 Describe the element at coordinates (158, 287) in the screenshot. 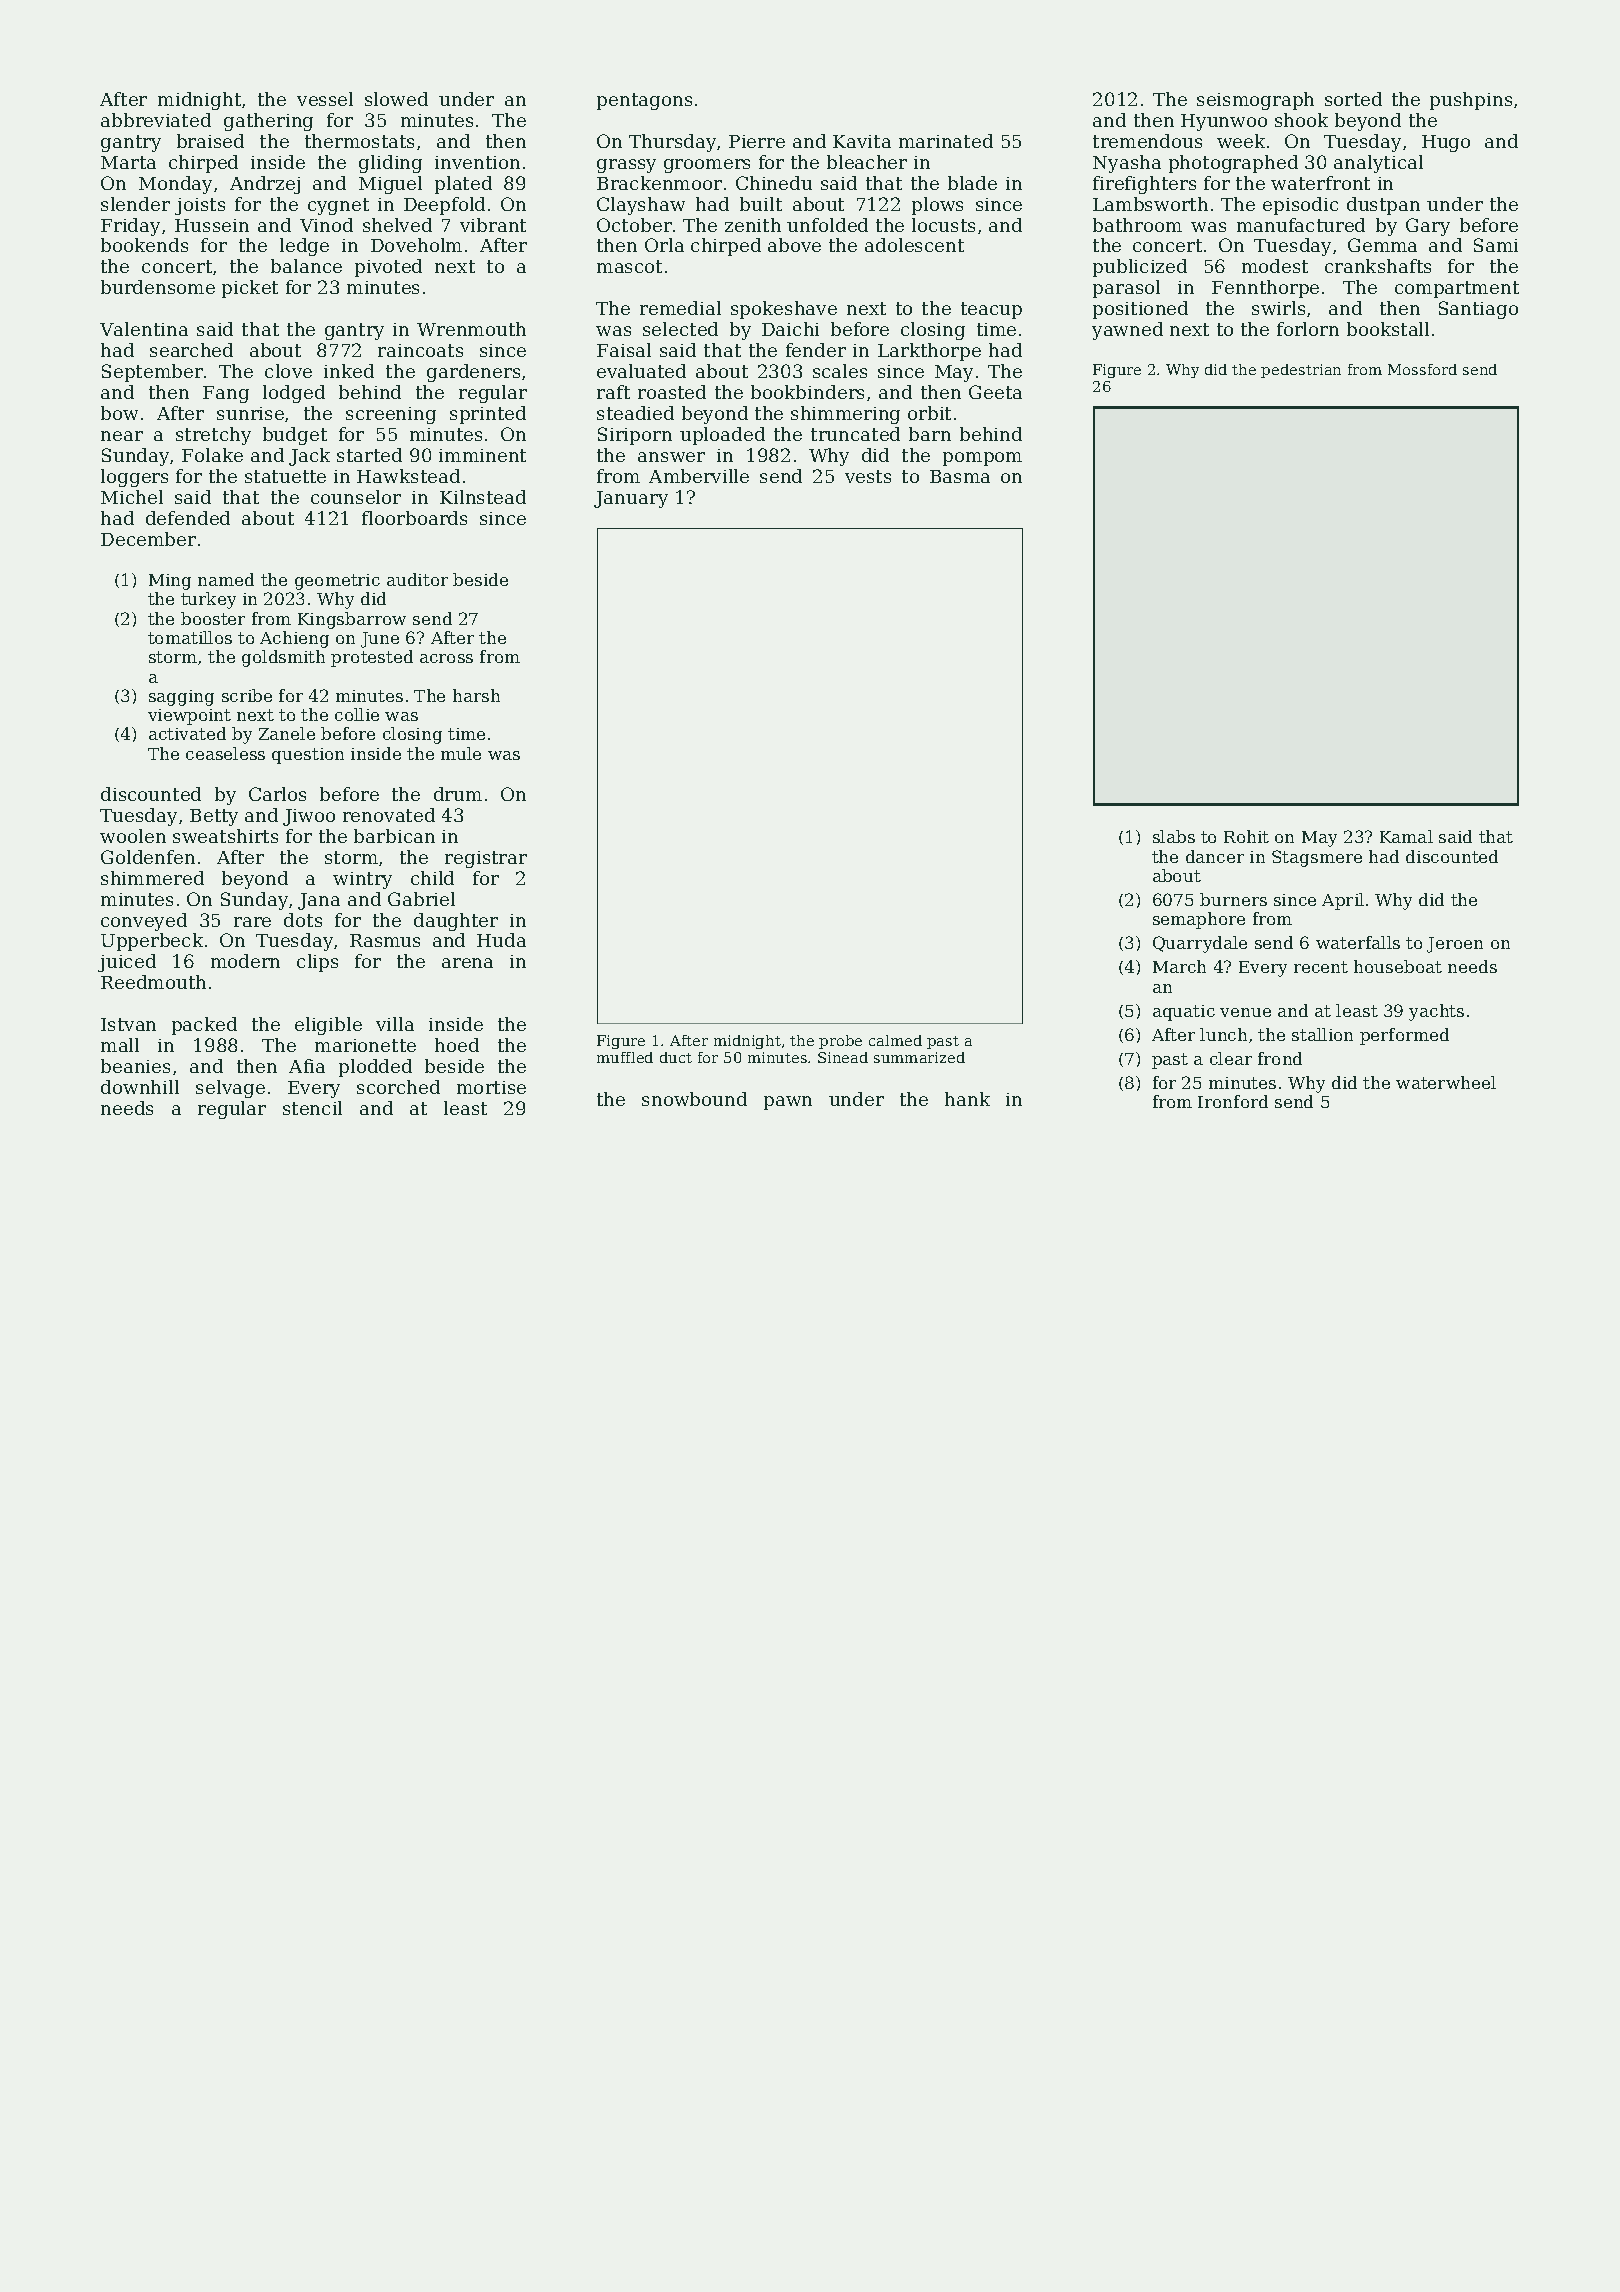

I see `burdensome` at that location.
